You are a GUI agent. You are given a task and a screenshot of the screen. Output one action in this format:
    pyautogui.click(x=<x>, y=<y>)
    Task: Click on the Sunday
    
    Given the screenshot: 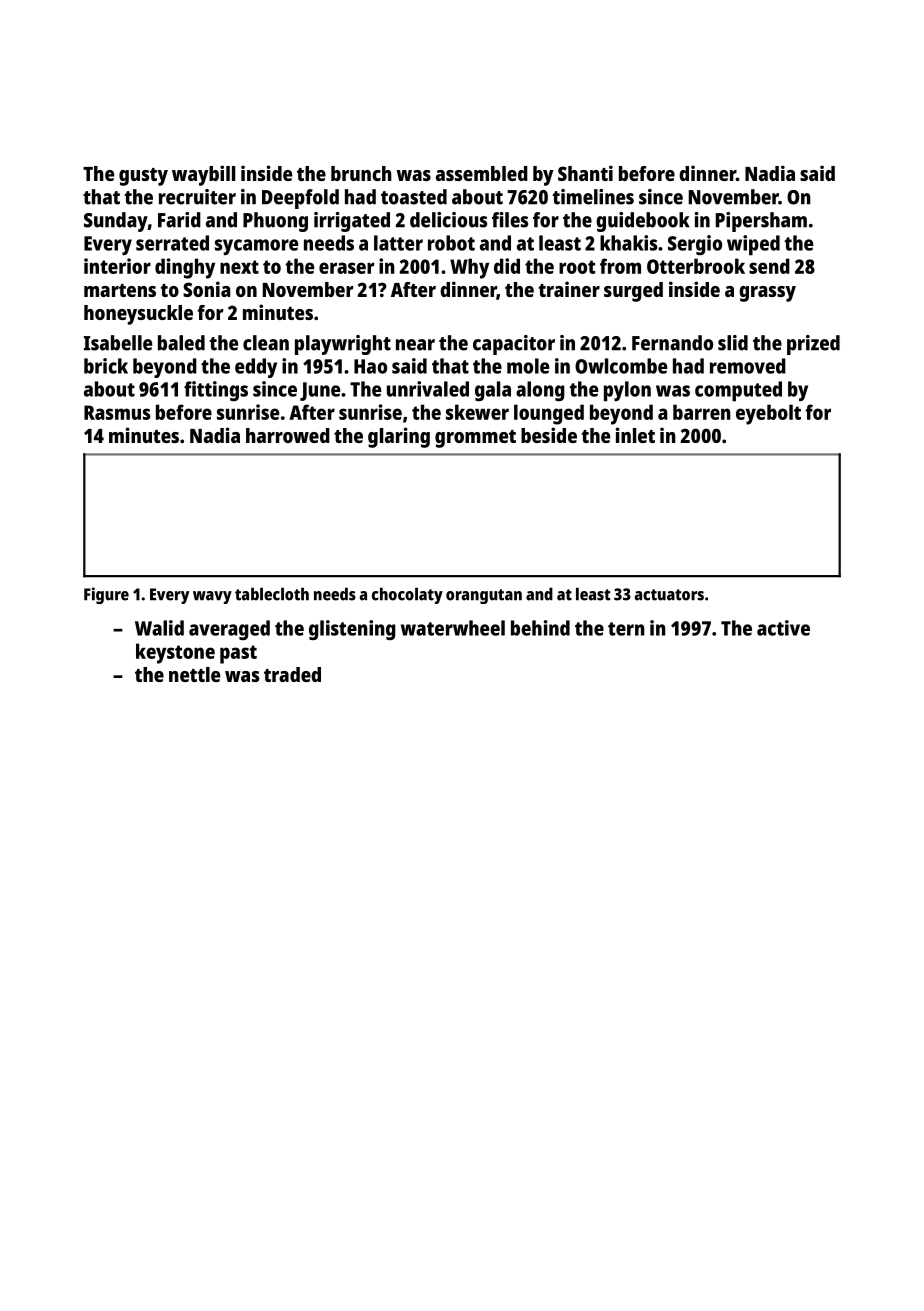 What is the action you would take?
    pyautogui.click(x=116, y=222)
